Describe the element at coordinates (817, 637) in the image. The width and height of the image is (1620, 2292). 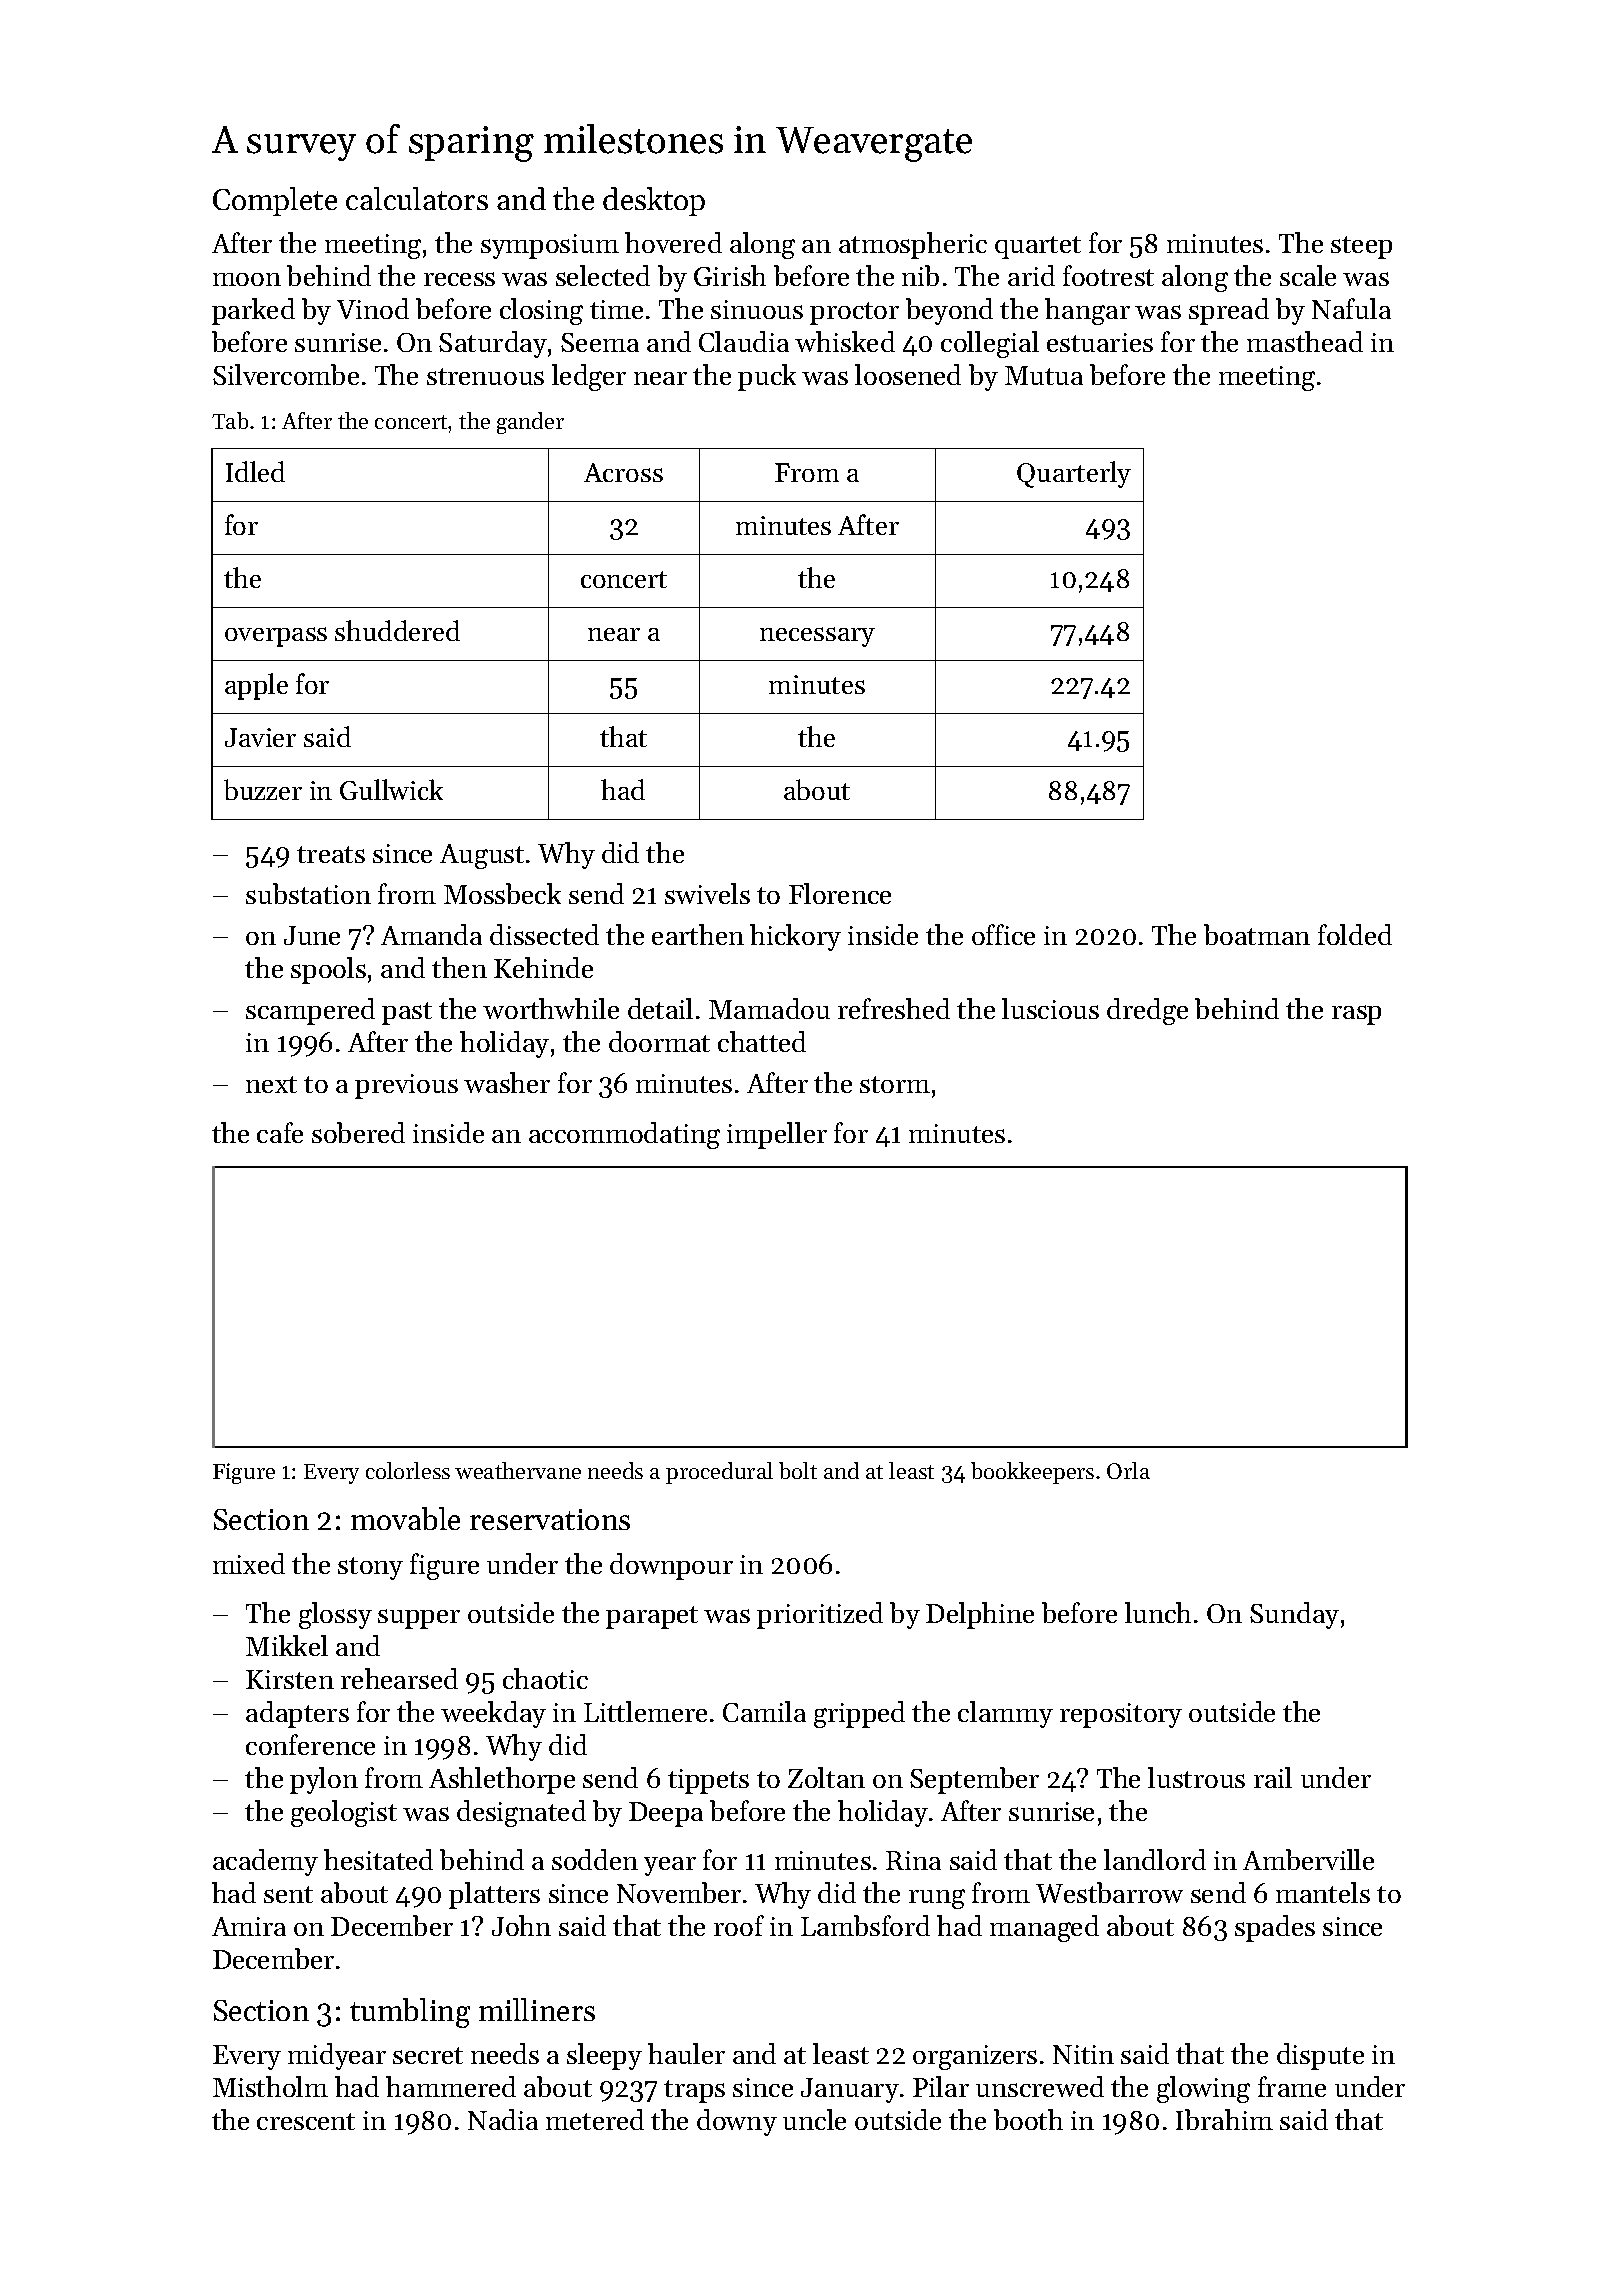
I see `necessary` at that location.
